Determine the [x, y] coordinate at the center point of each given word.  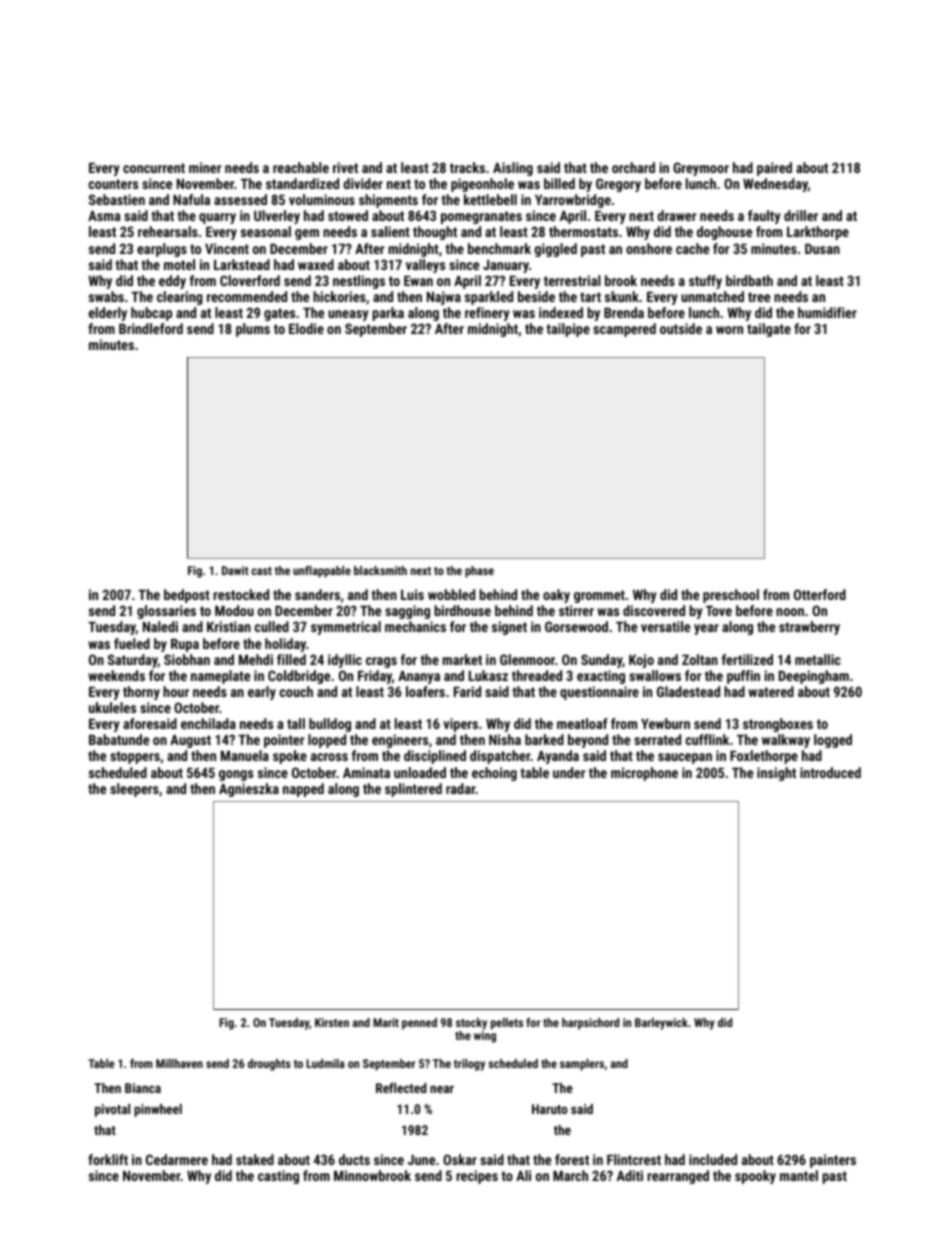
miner [205, 167]
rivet [345, 167]
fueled [132, 643]
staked [255, 1159]
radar [461, 788]
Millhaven [179, 1063]
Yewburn [665, 723]
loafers [425, 691]
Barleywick [661, 1024]
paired [774, 169]
